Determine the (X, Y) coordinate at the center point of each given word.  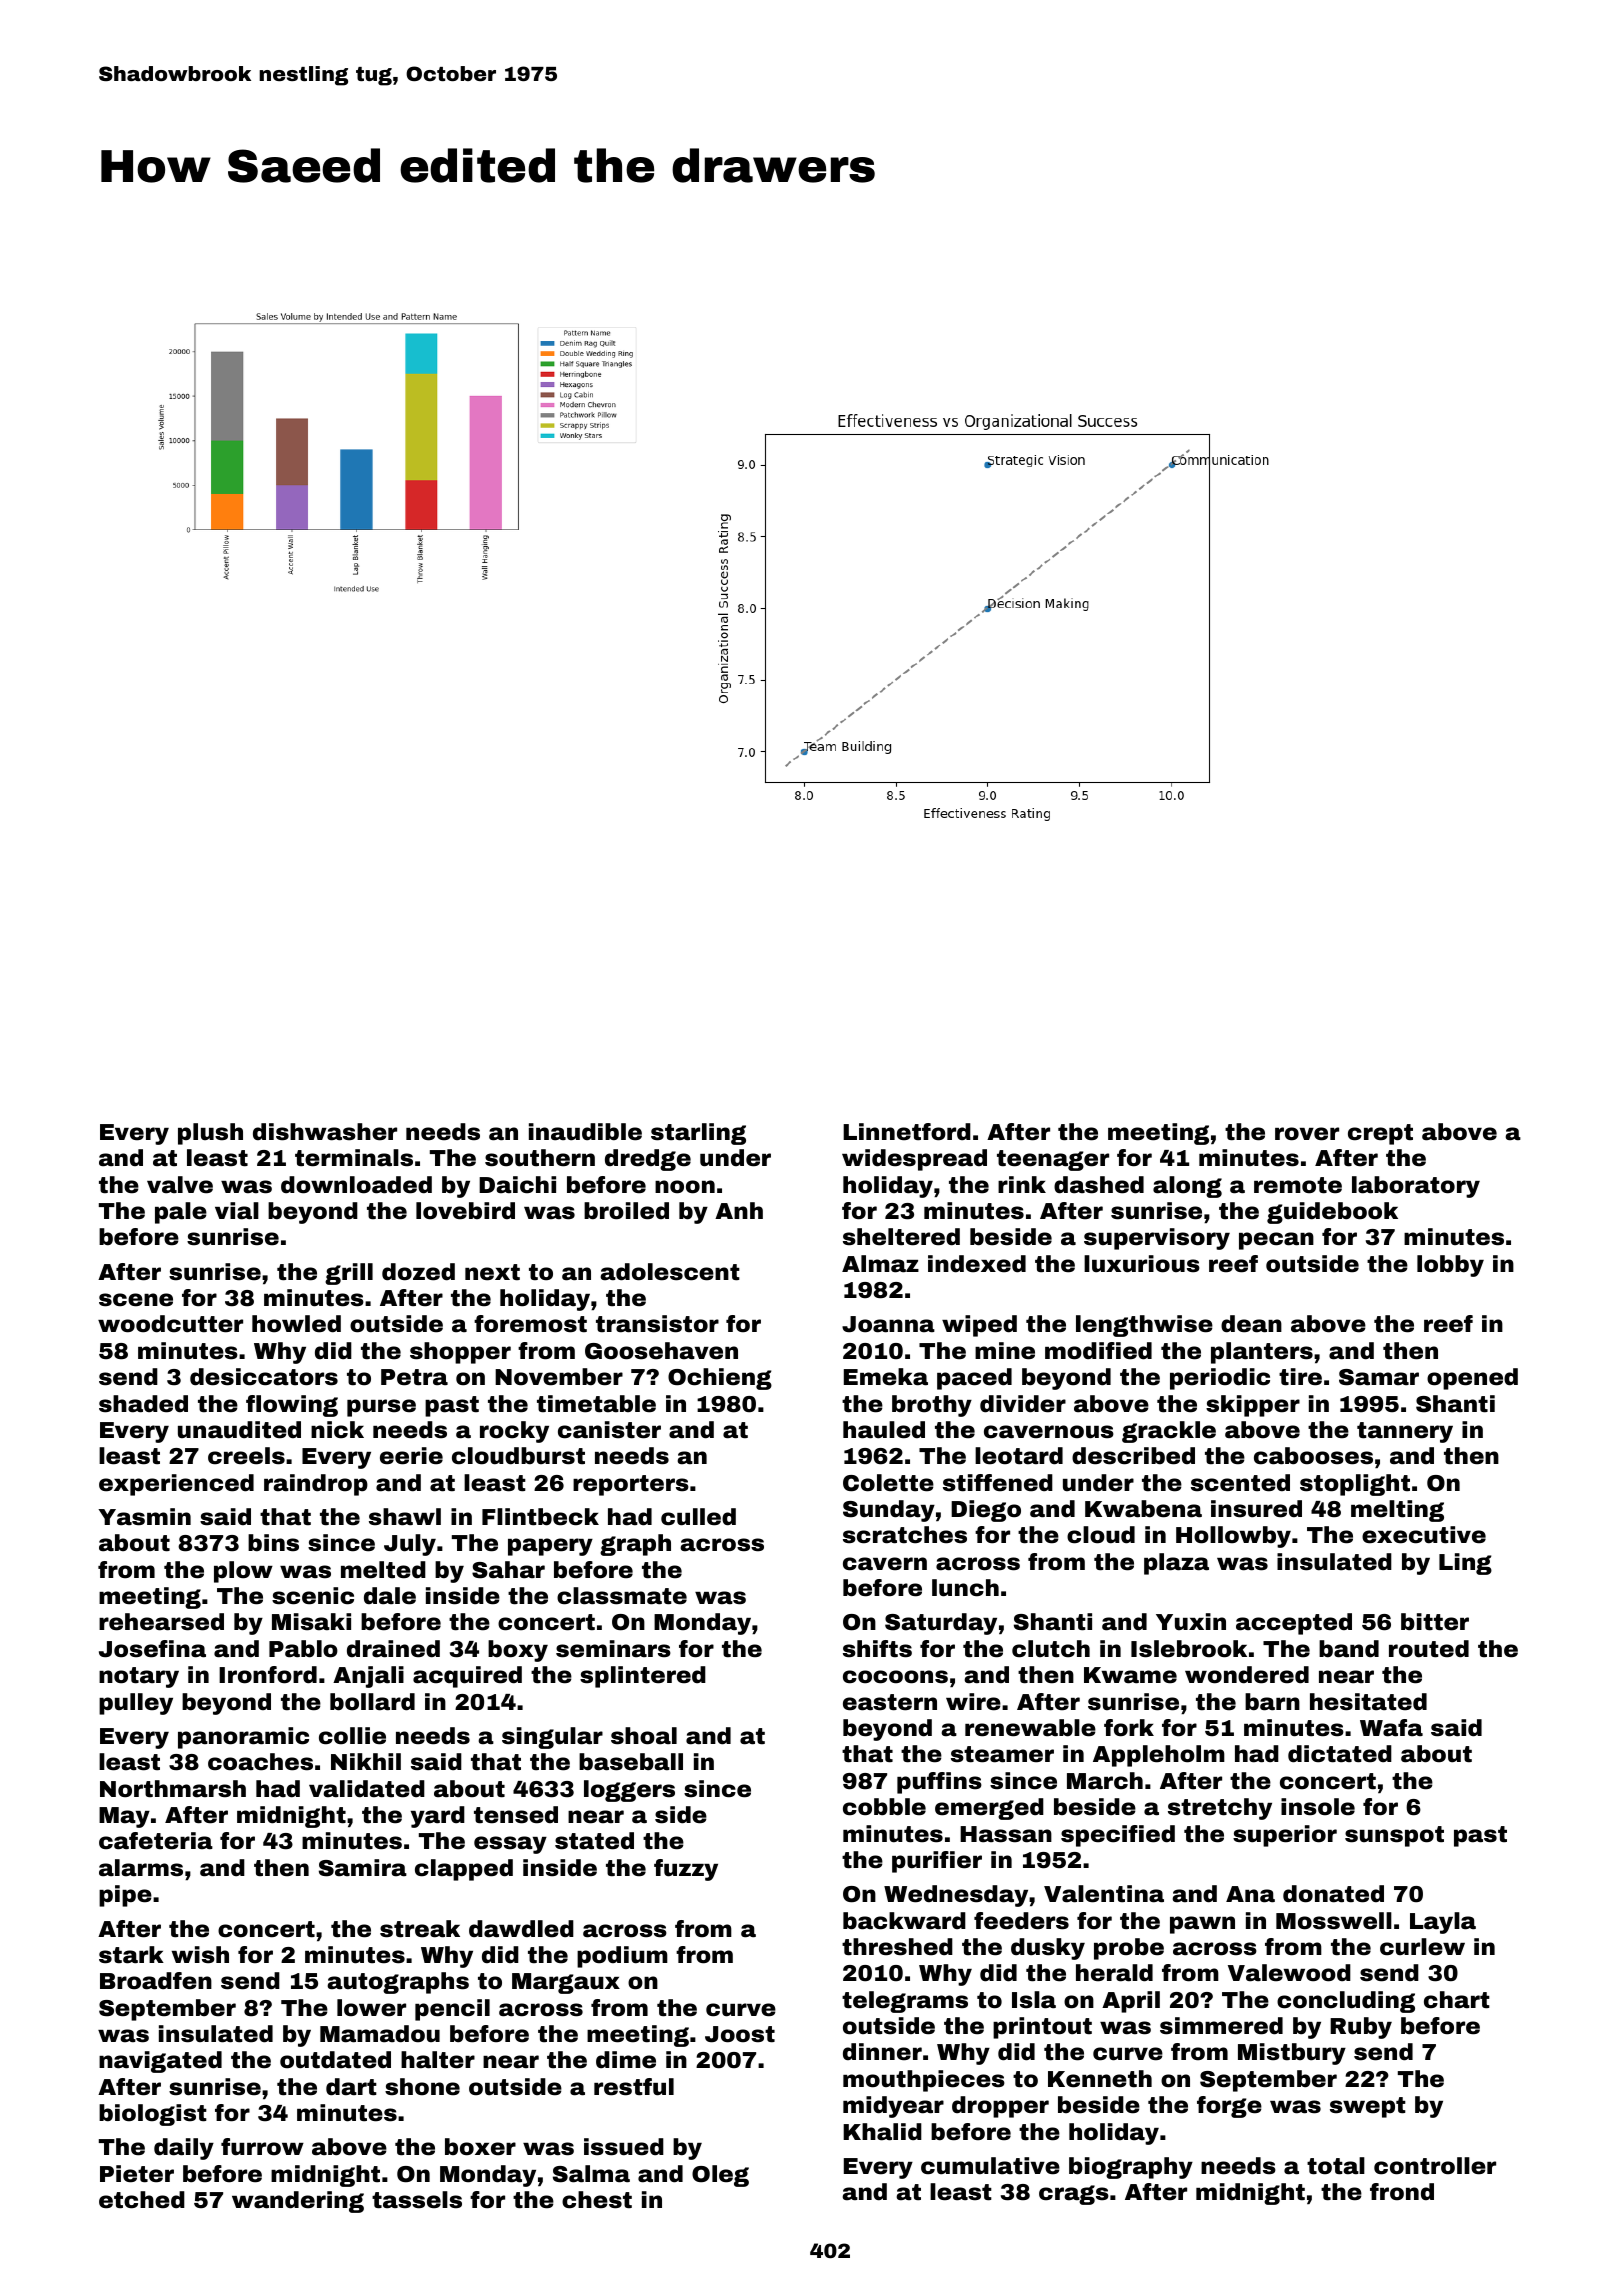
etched (142, 2200)
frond (1402, 2192)
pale (181, 1213)
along (1187, 1187)
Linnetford (907, 1132)
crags (1074, 2195)
